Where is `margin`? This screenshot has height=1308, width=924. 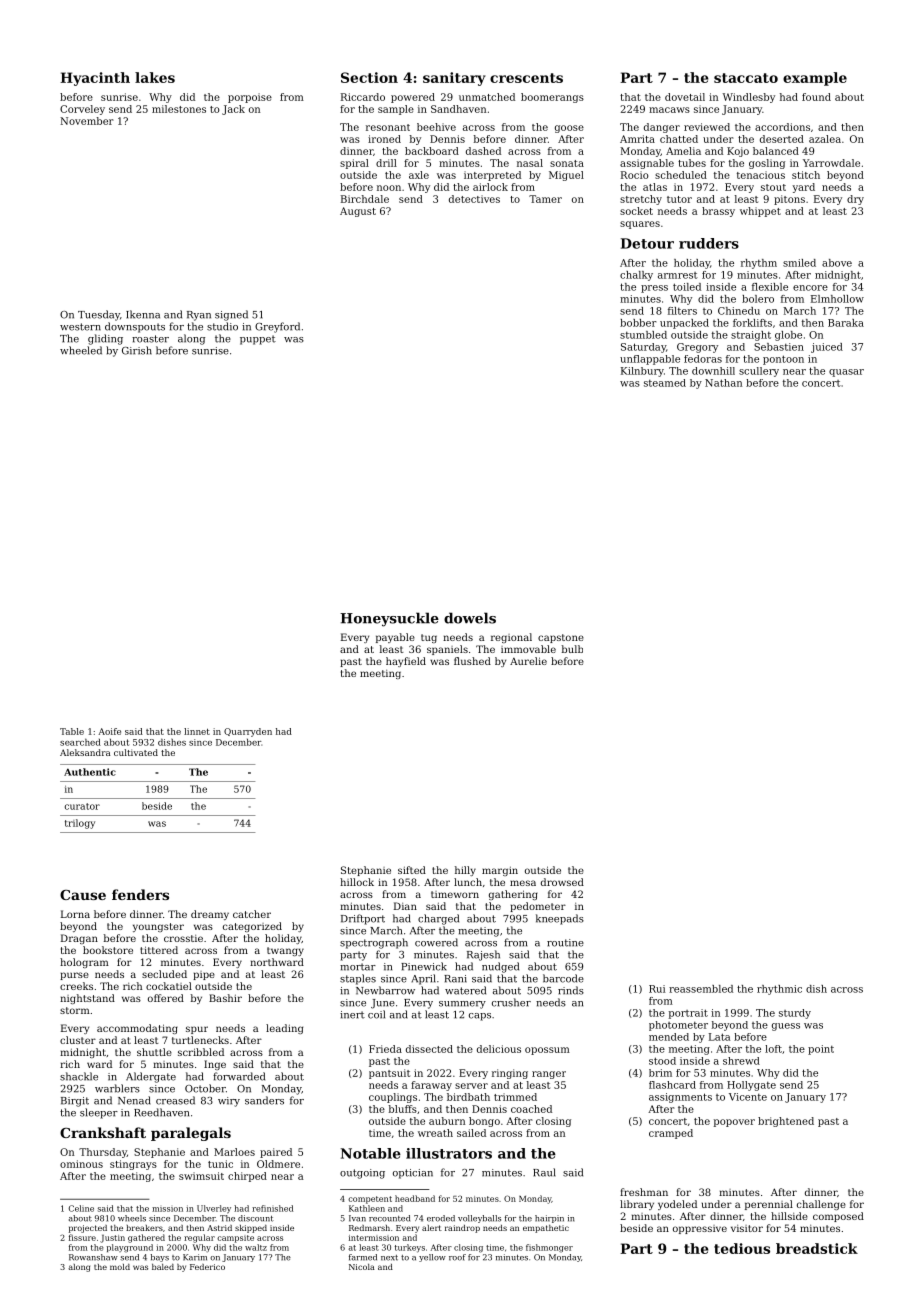
margin is located at coordinates (500, 871).
